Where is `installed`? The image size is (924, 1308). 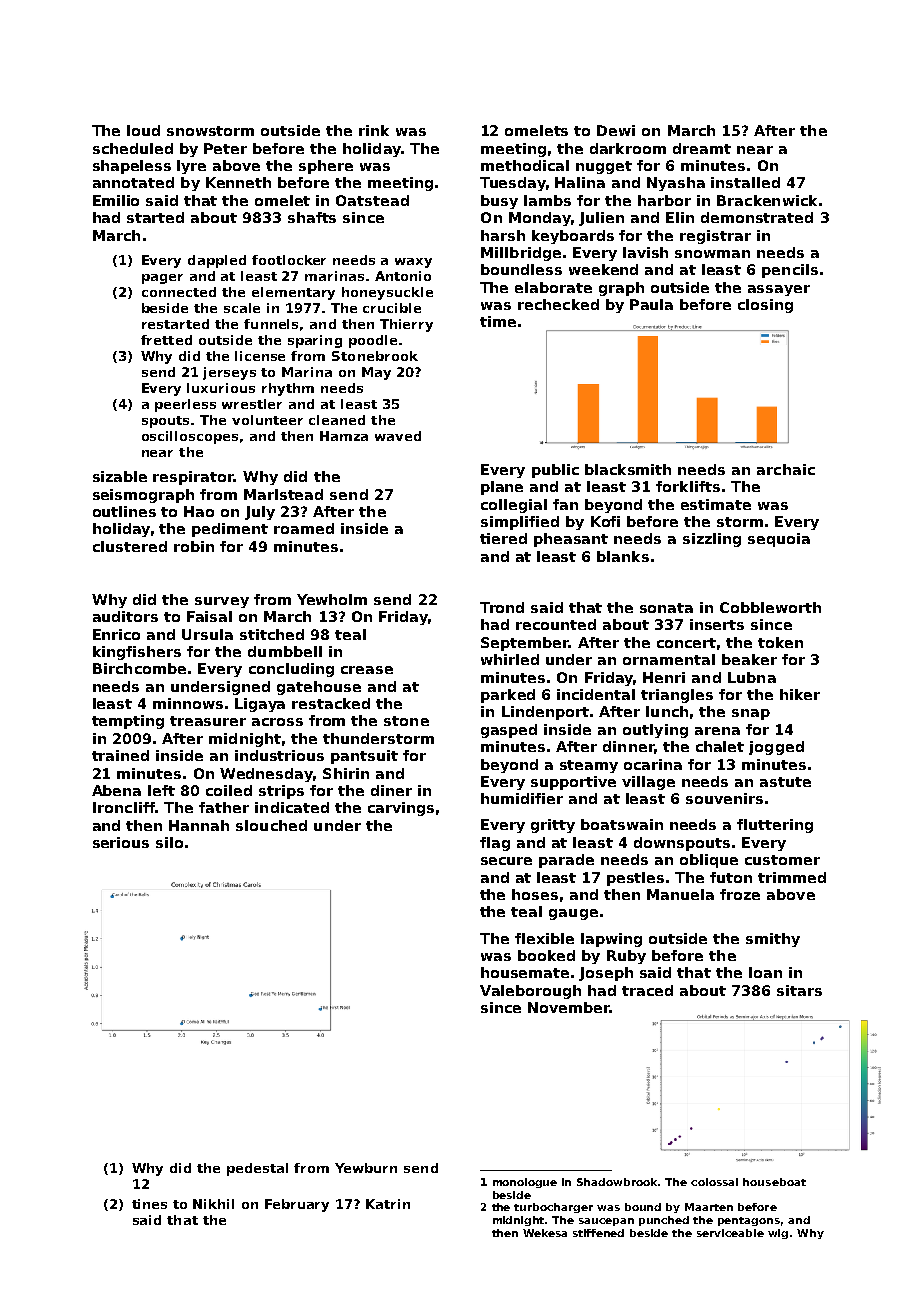
installed is located at coordinates (745, 182).
